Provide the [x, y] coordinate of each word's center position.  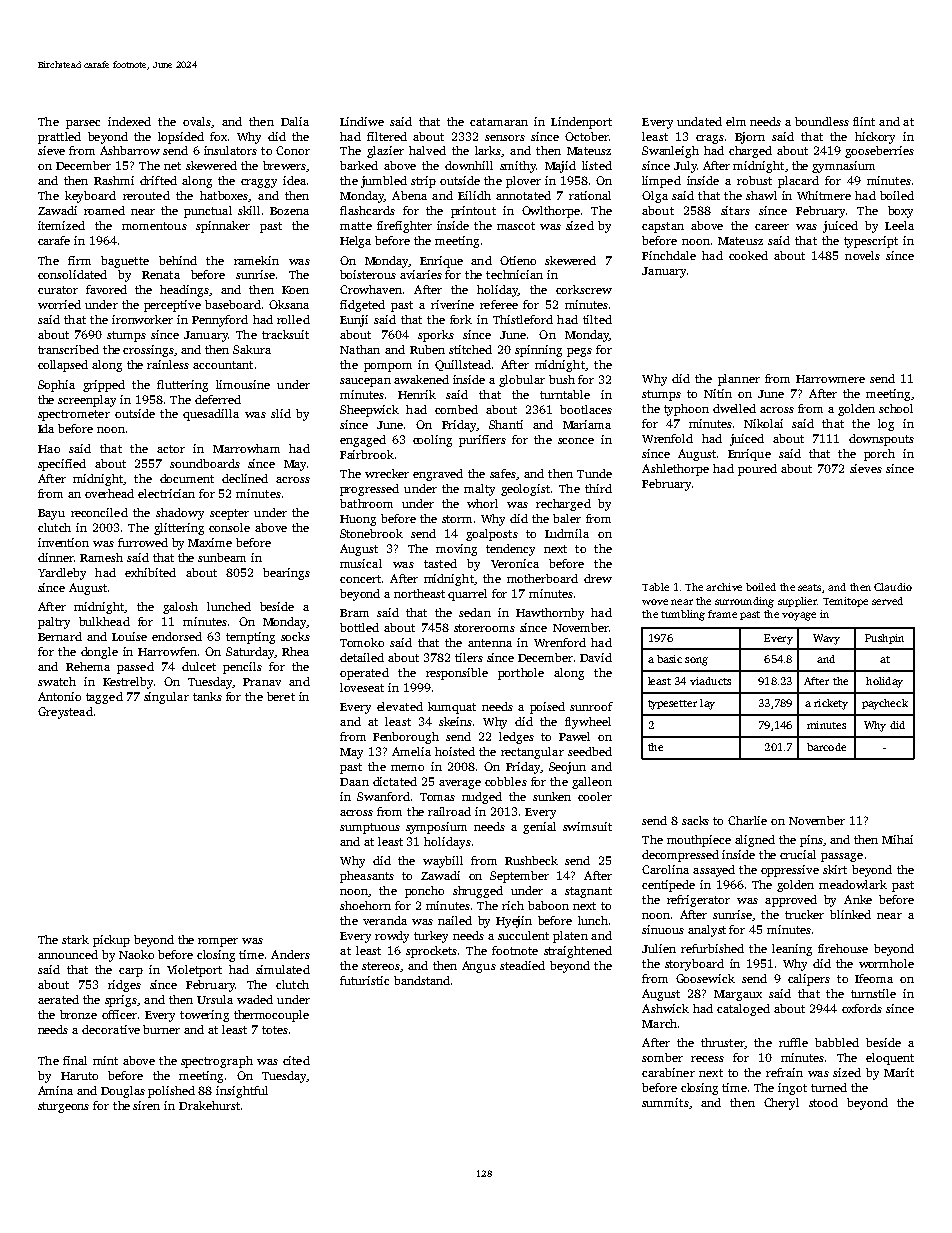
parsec [83, 124]
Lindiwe [362, 121]
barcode [826, 747]
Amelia [411, 751]
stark [75, 939]
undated [699, 121]
